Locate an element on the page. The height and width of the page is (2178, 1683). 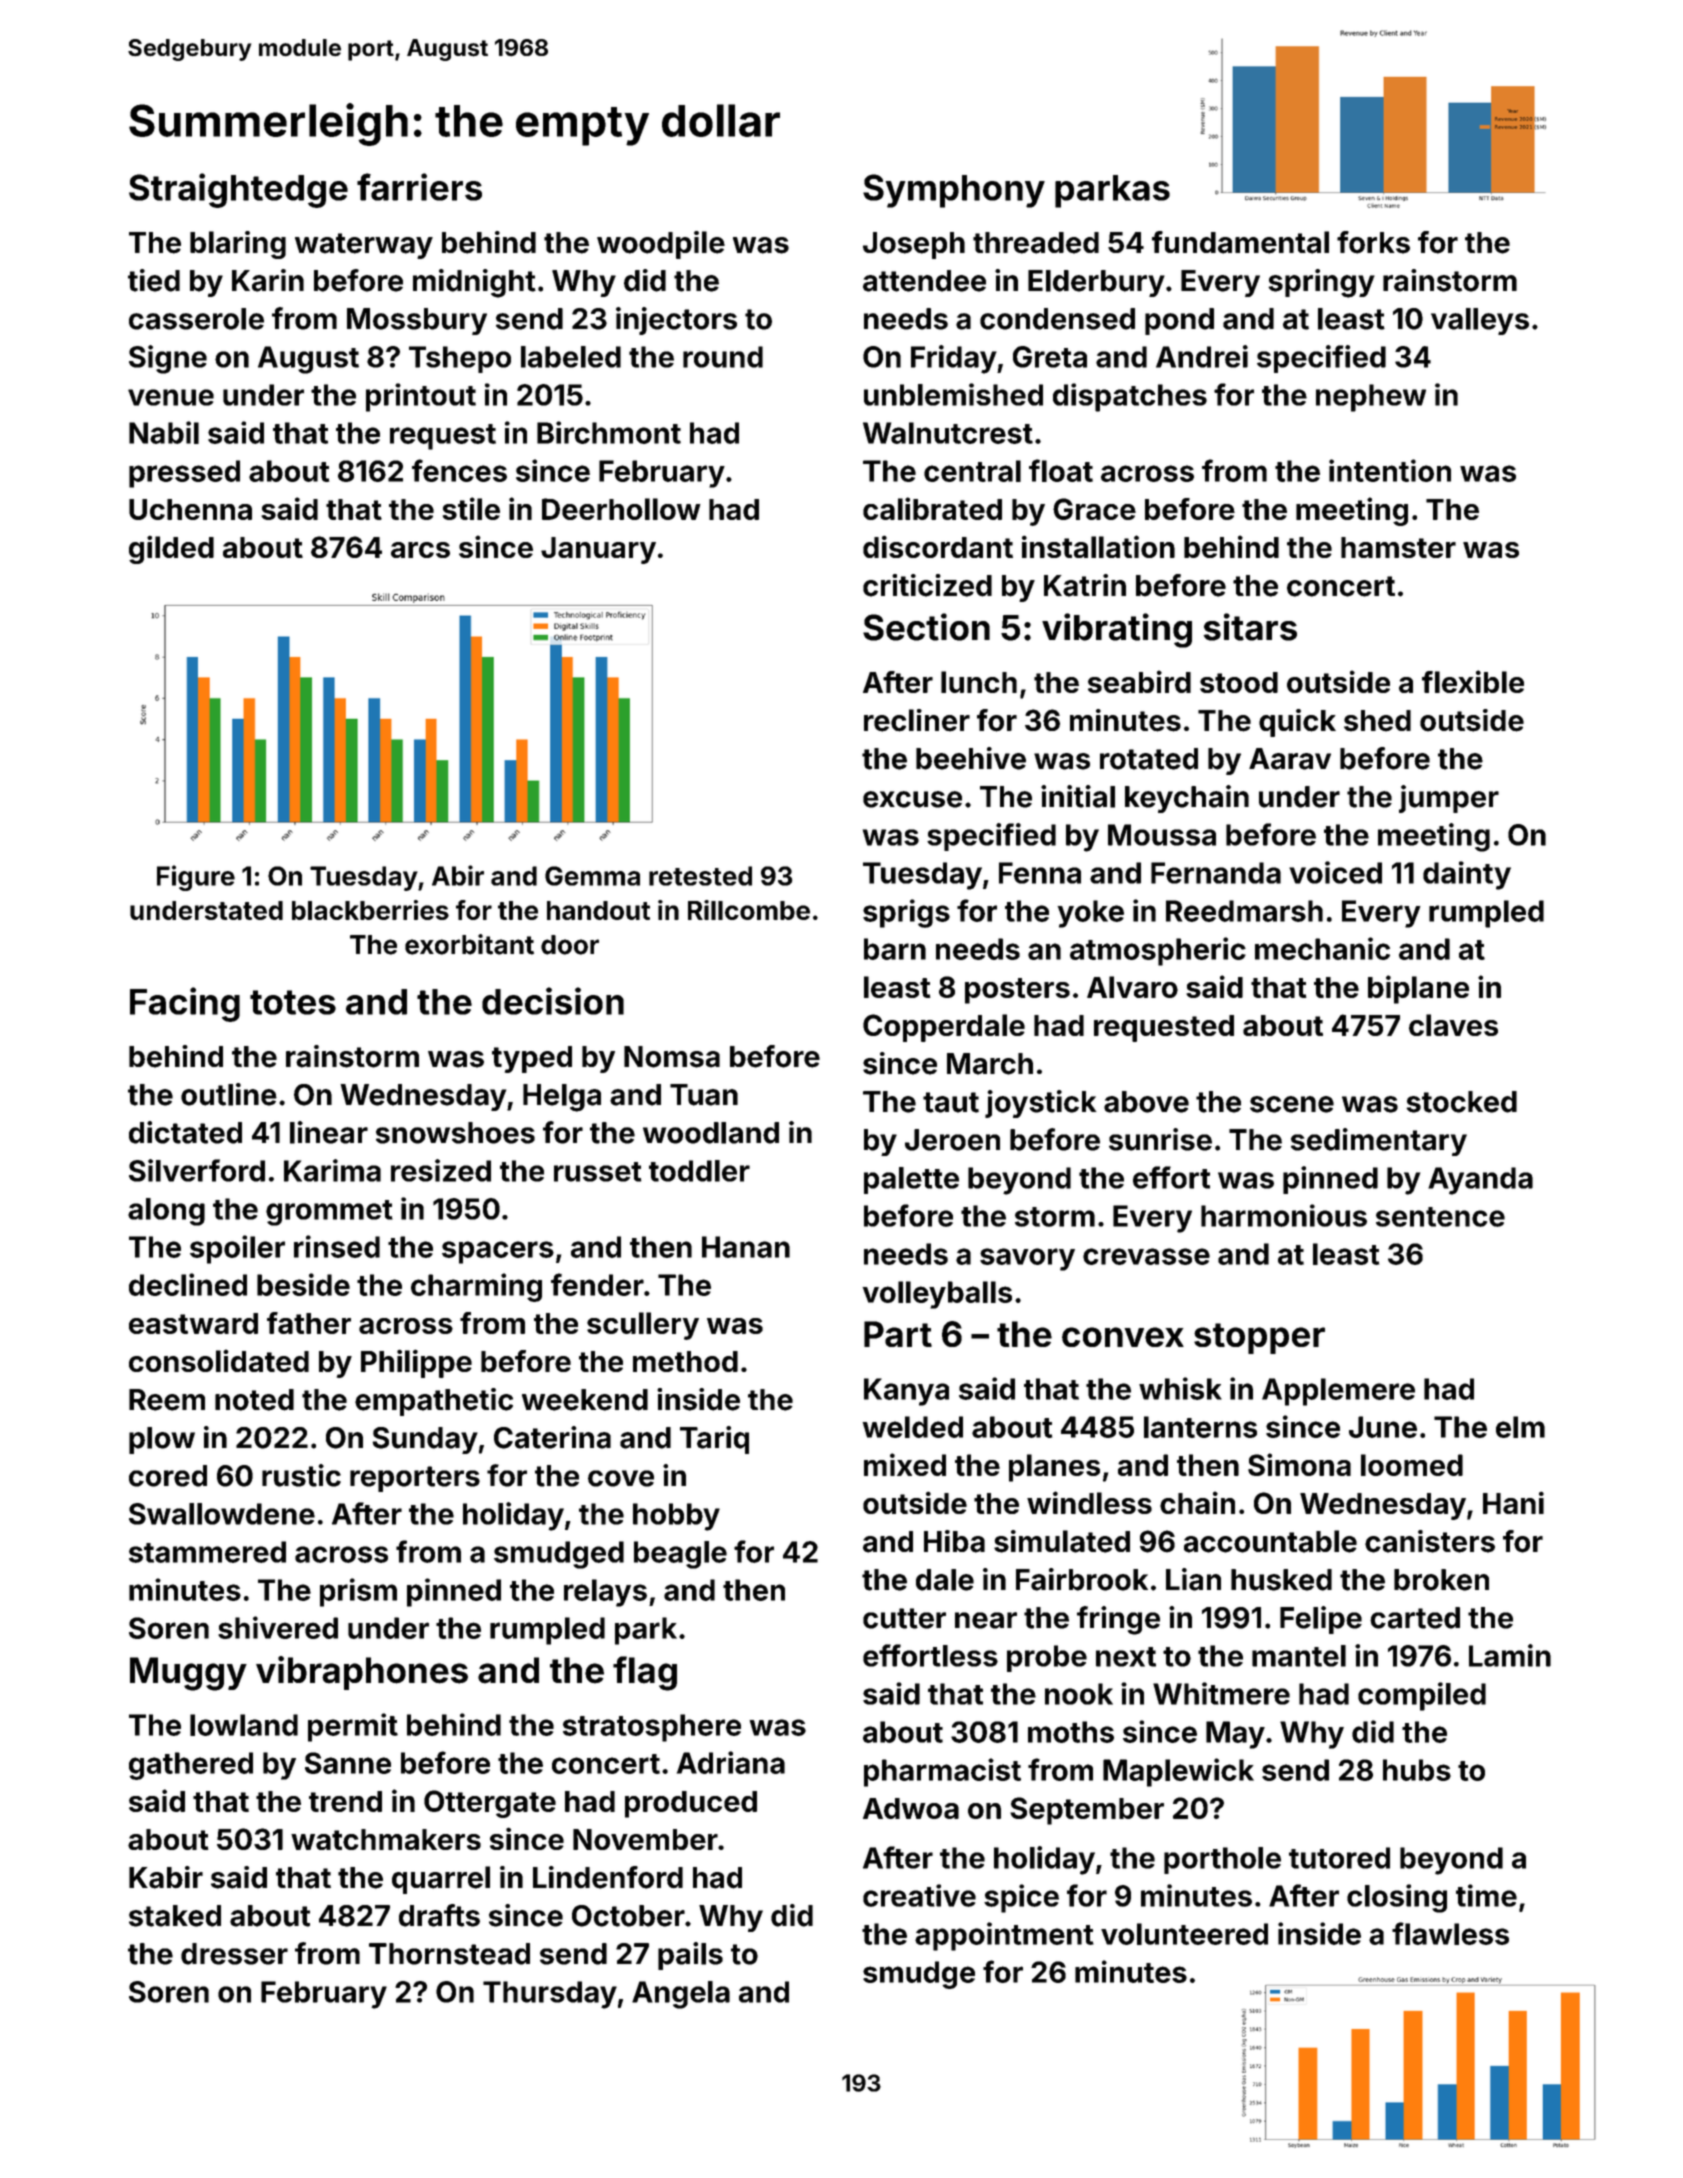
Thornstead is located at coordinates (449, 1954).
